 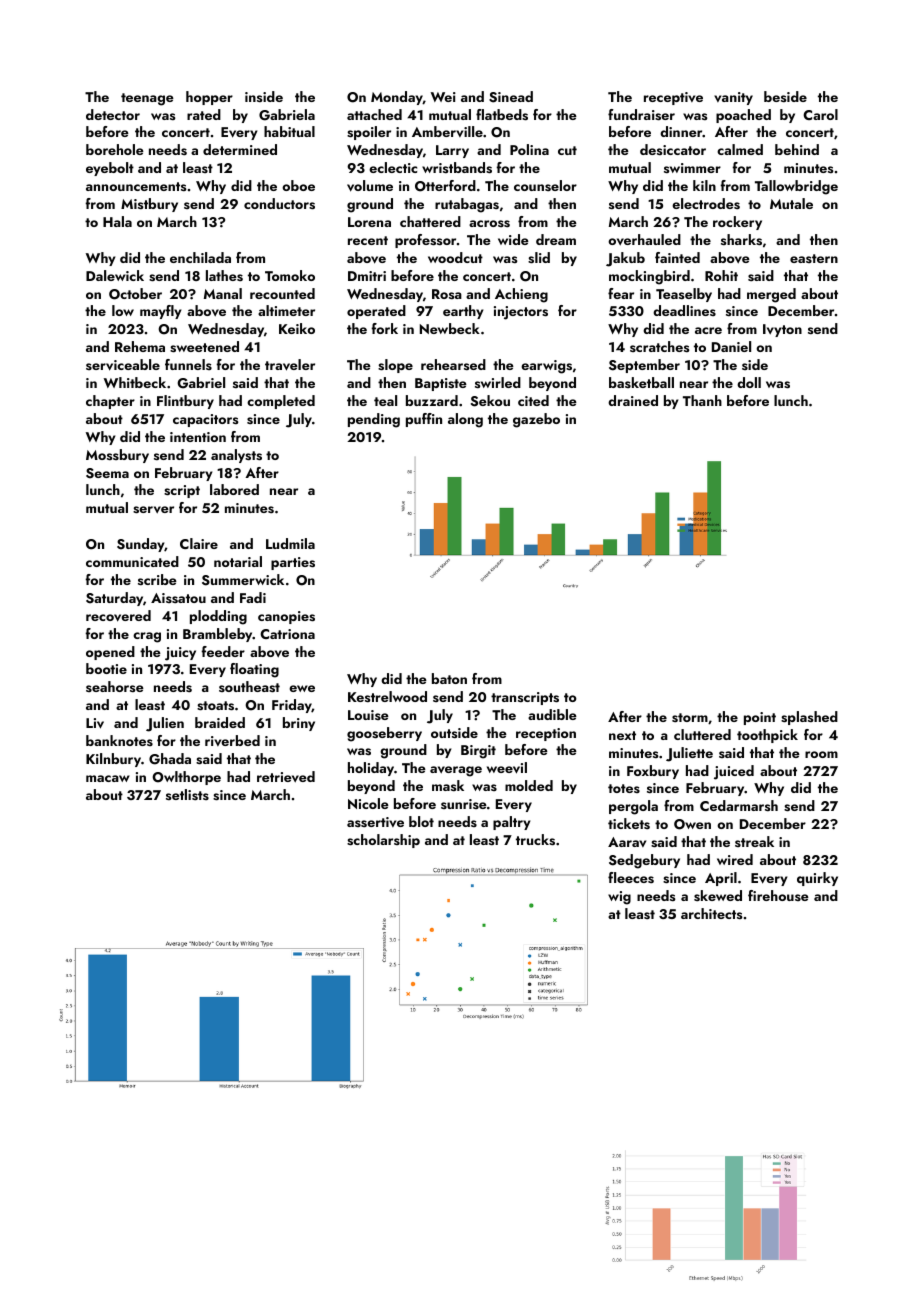 I want to click on deadlines, so click(x=684, y=310).
